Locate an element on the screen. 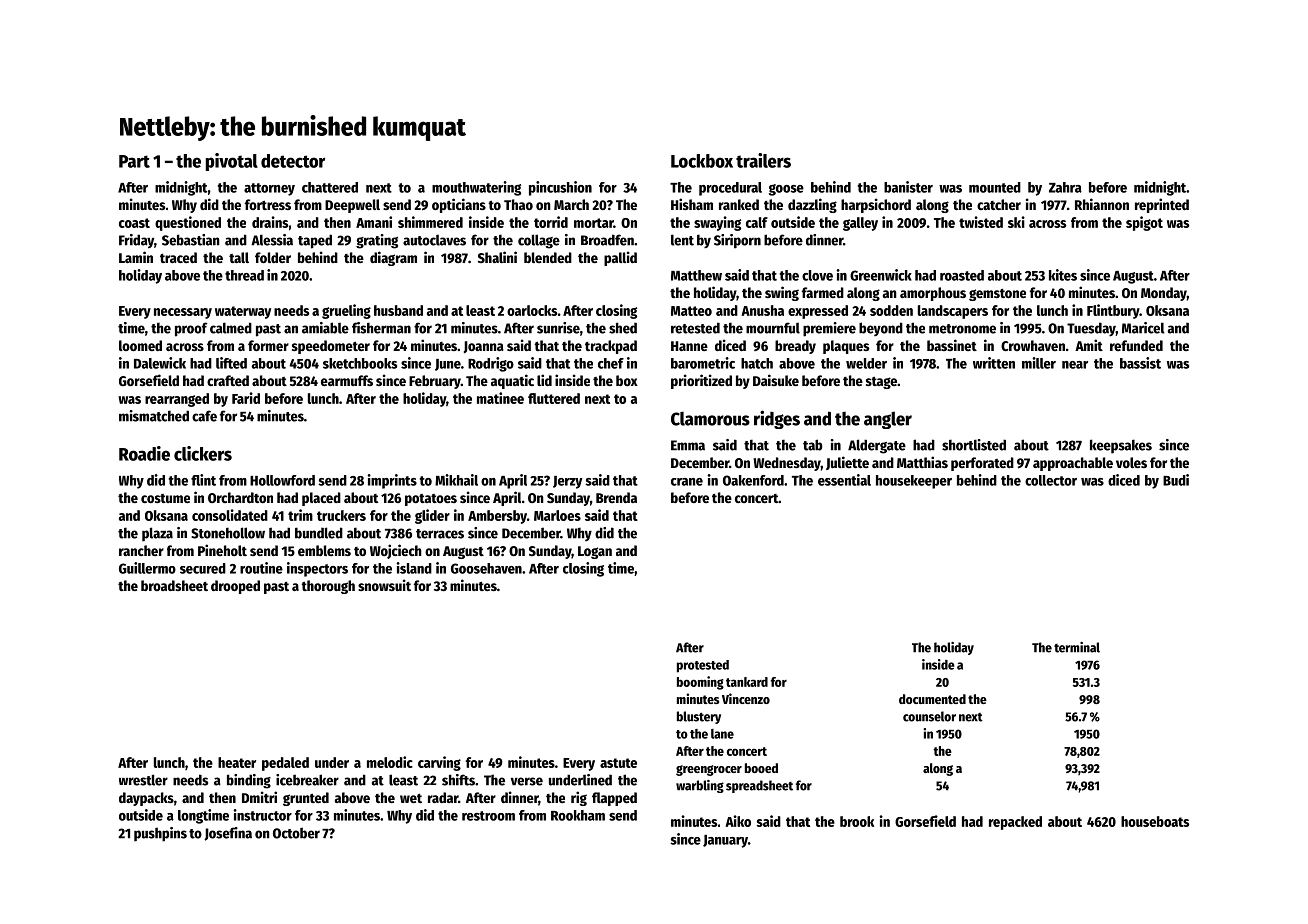 The width and height of the screenshot is (1308, 924). terminal is located at coordinates (1077, 647).
